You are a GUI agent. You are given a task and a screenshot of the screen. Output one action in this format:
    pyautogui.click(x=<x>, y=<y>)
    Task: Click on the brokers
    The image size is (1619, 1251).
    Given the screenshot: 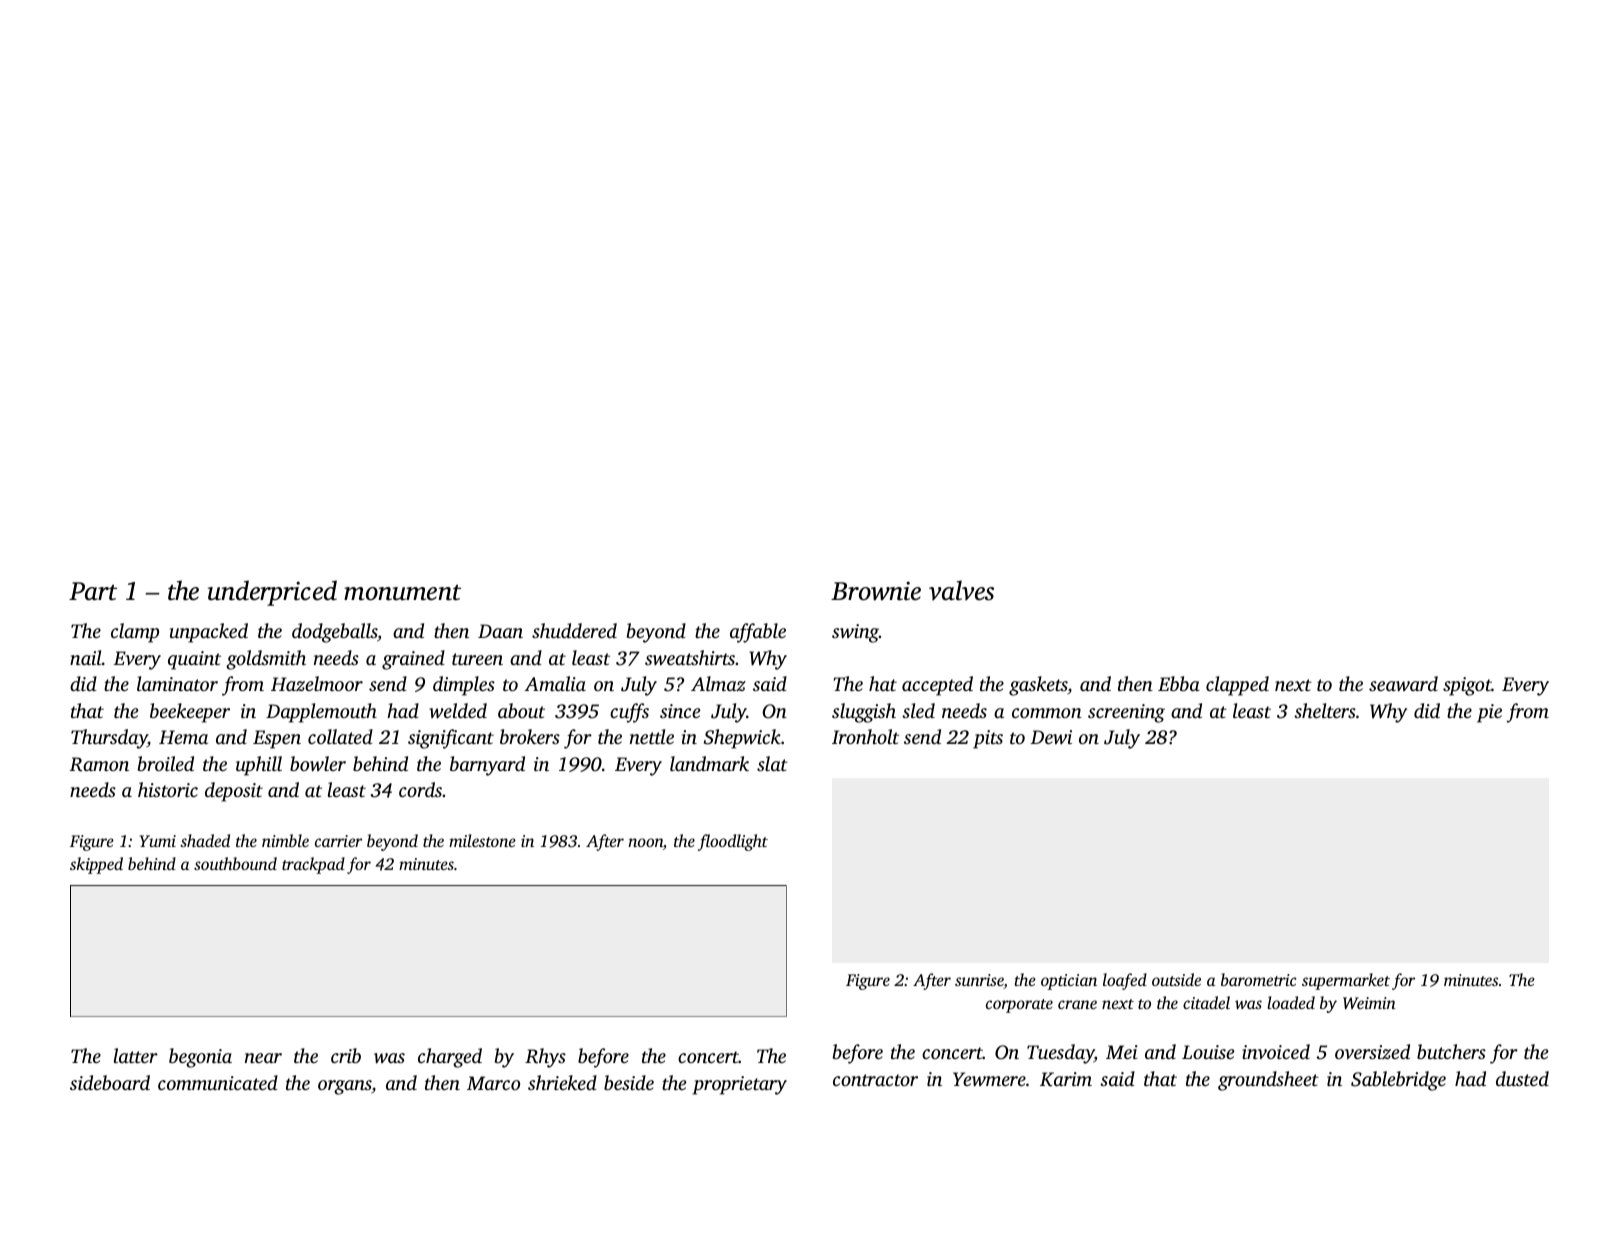 What is the action you would take?
    pyautogui.click(x=530, y=736)
